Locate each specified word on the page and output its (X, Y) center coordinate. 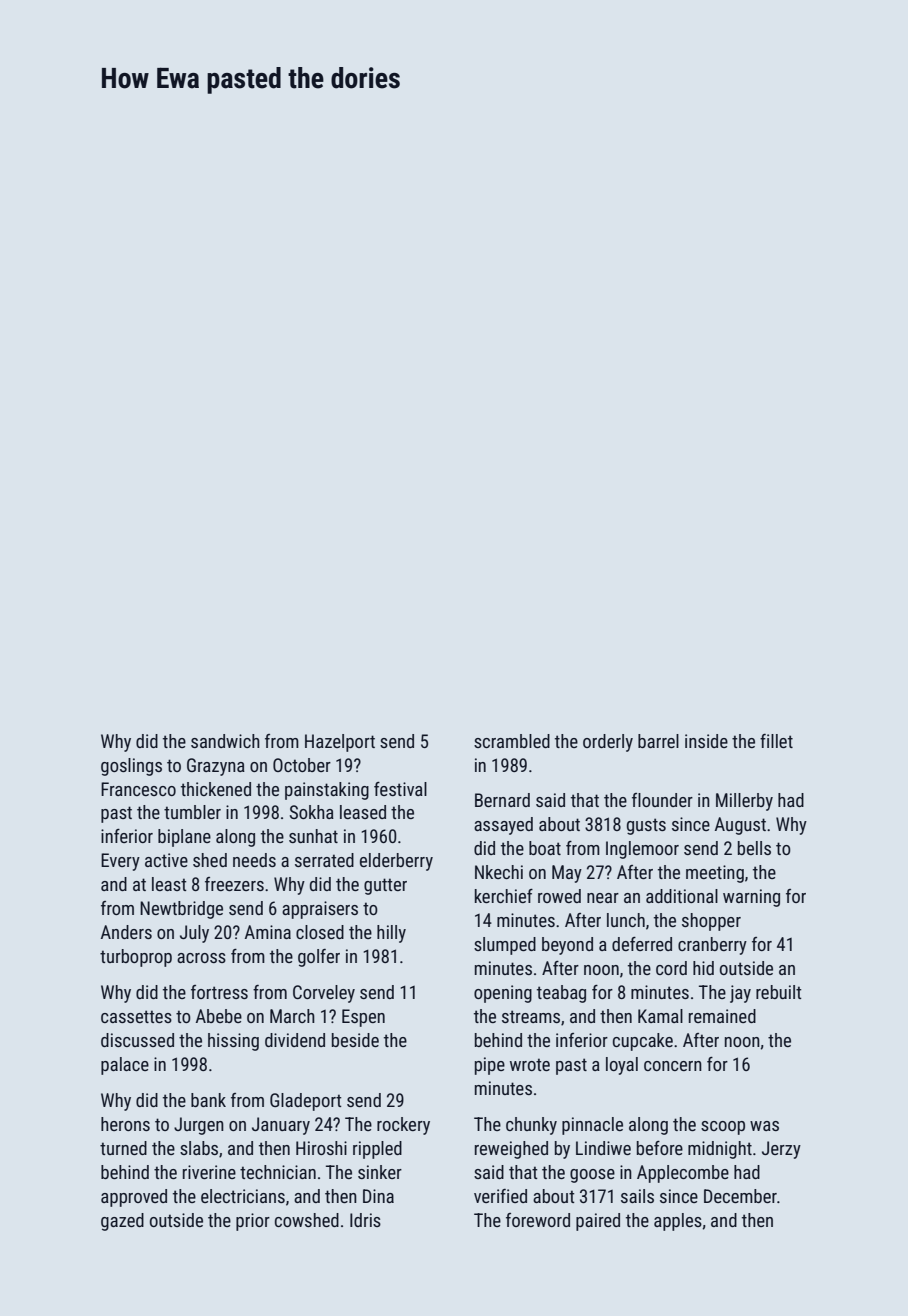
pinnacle (592, 1126)
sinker (380, 1172)
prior (253, 1222)
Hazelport (340, 743)
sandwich (225, 741)
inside (706, 741)
